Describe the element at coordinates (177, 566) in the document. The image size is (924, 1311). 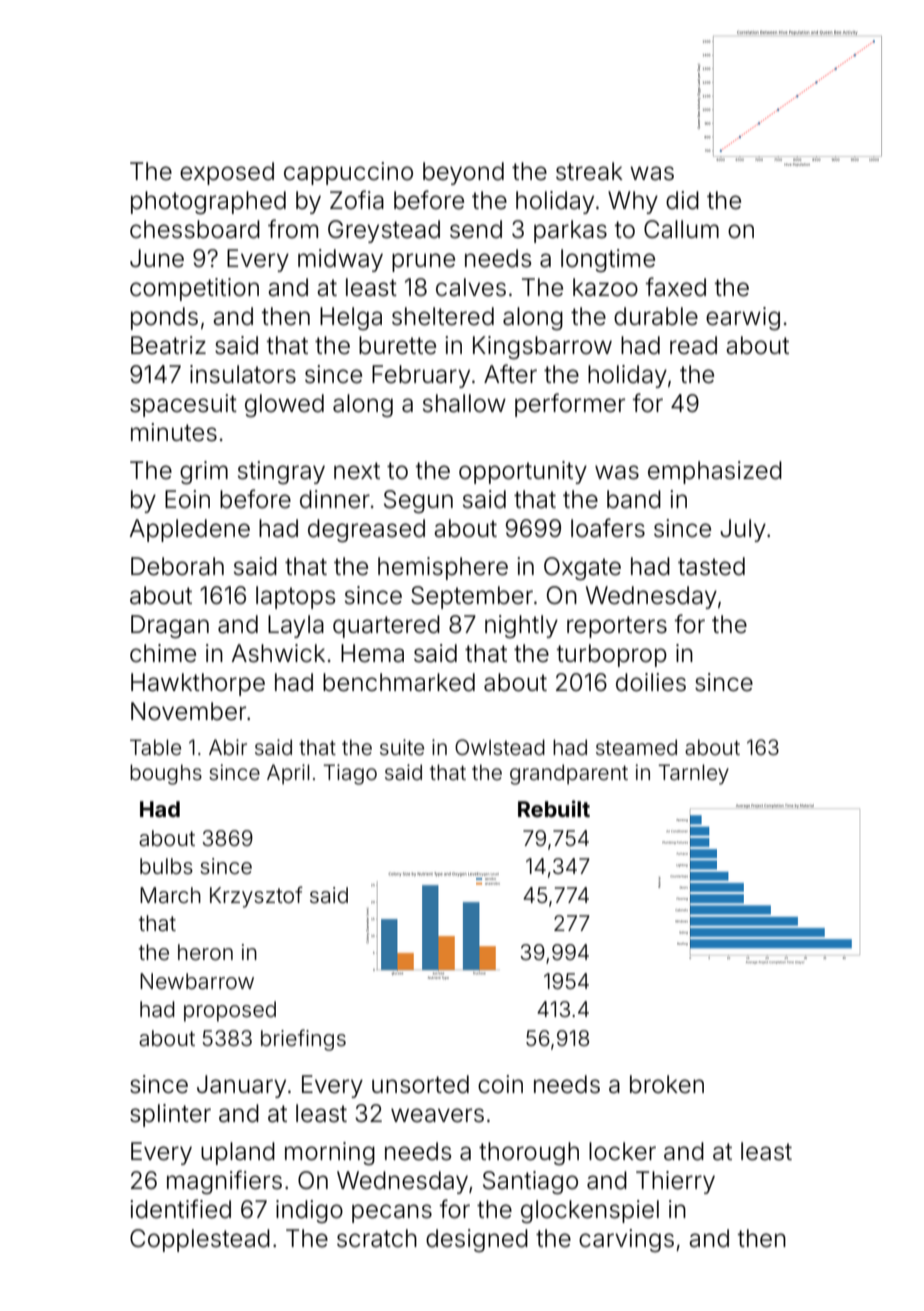
I see `Deborah` at that location.
